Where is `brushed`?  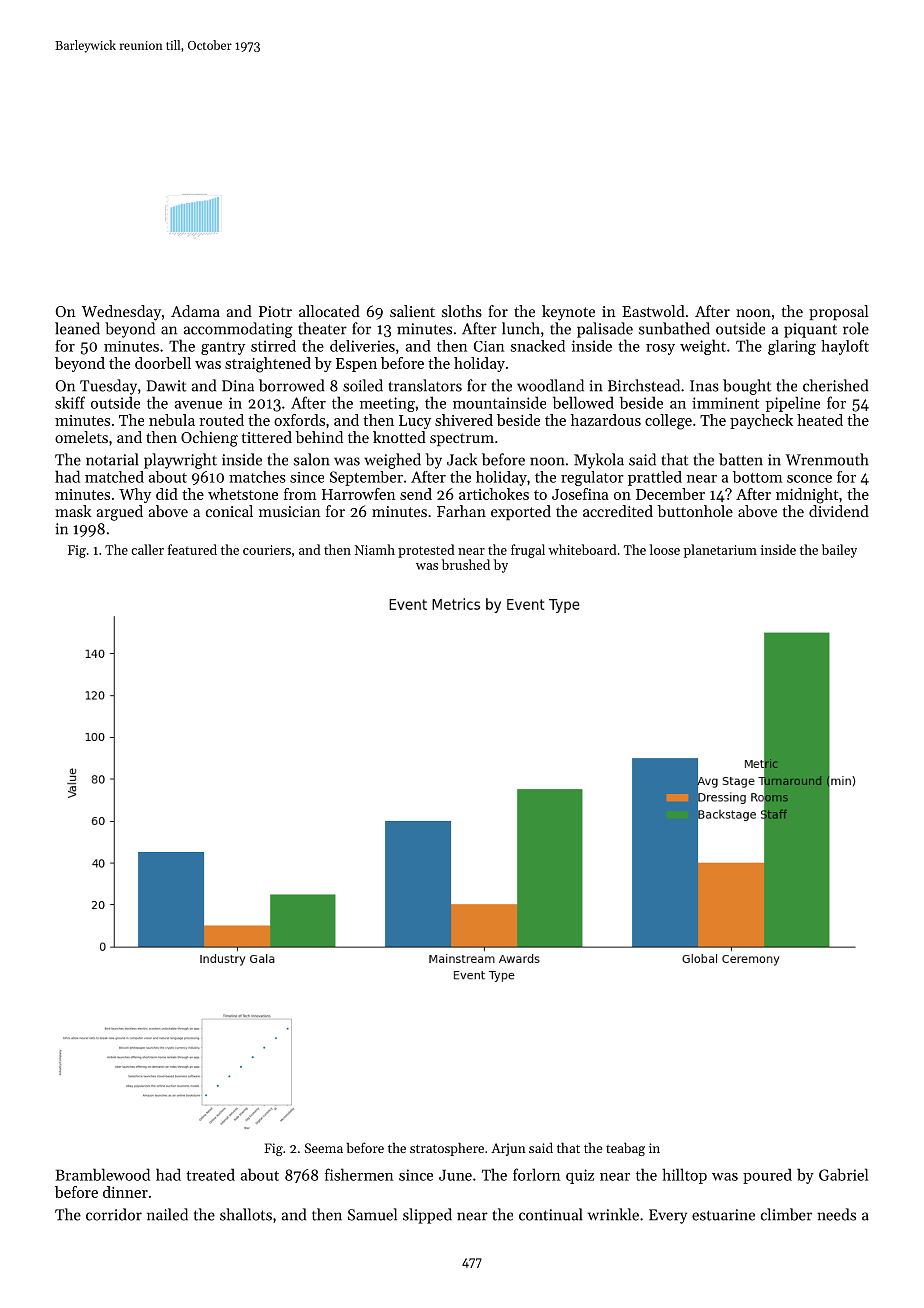
brushed is located at coordinates (466, 564).
